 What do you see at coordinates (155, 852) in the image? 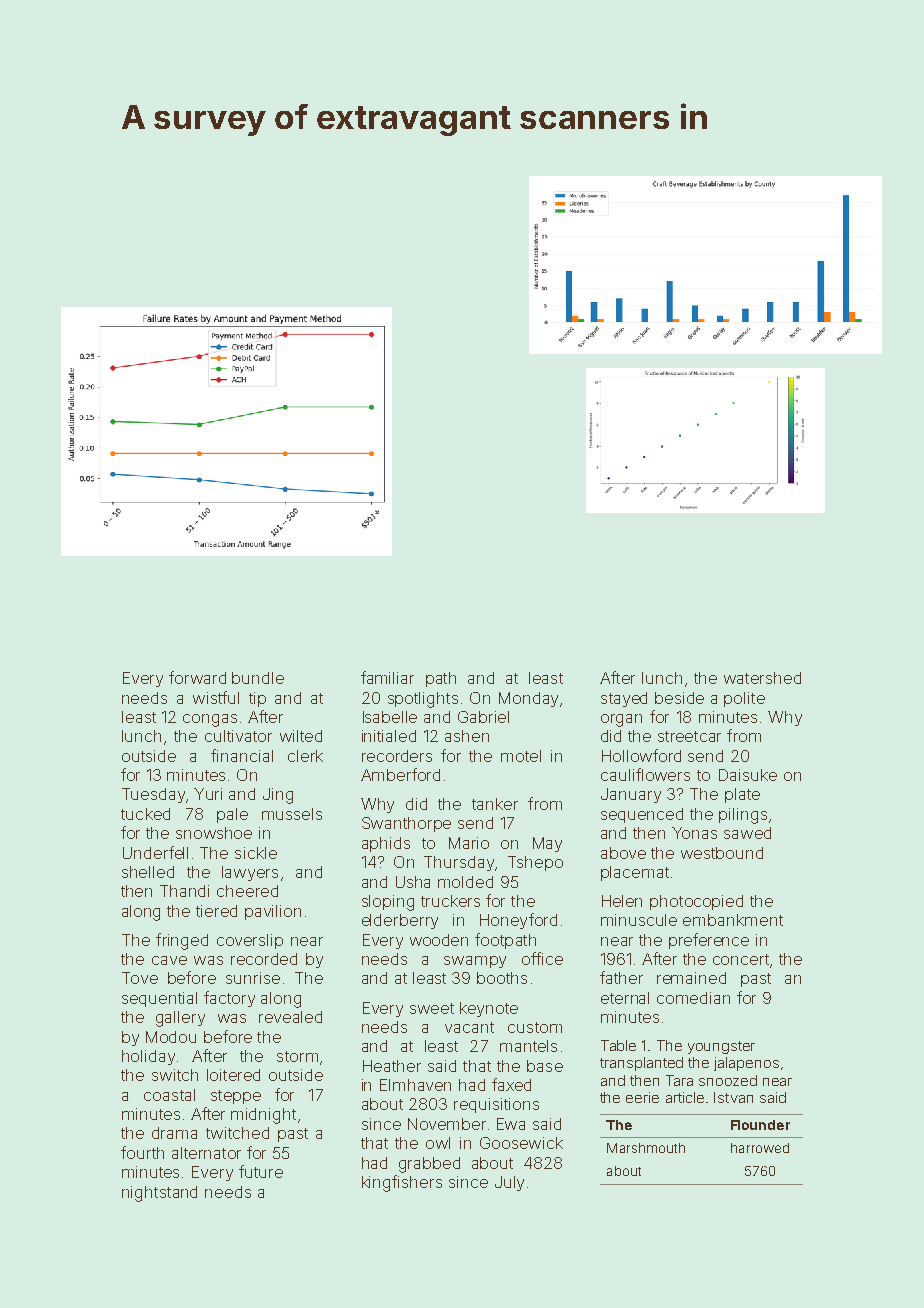
I see `Underfell` at bounding box center [155, 852].
